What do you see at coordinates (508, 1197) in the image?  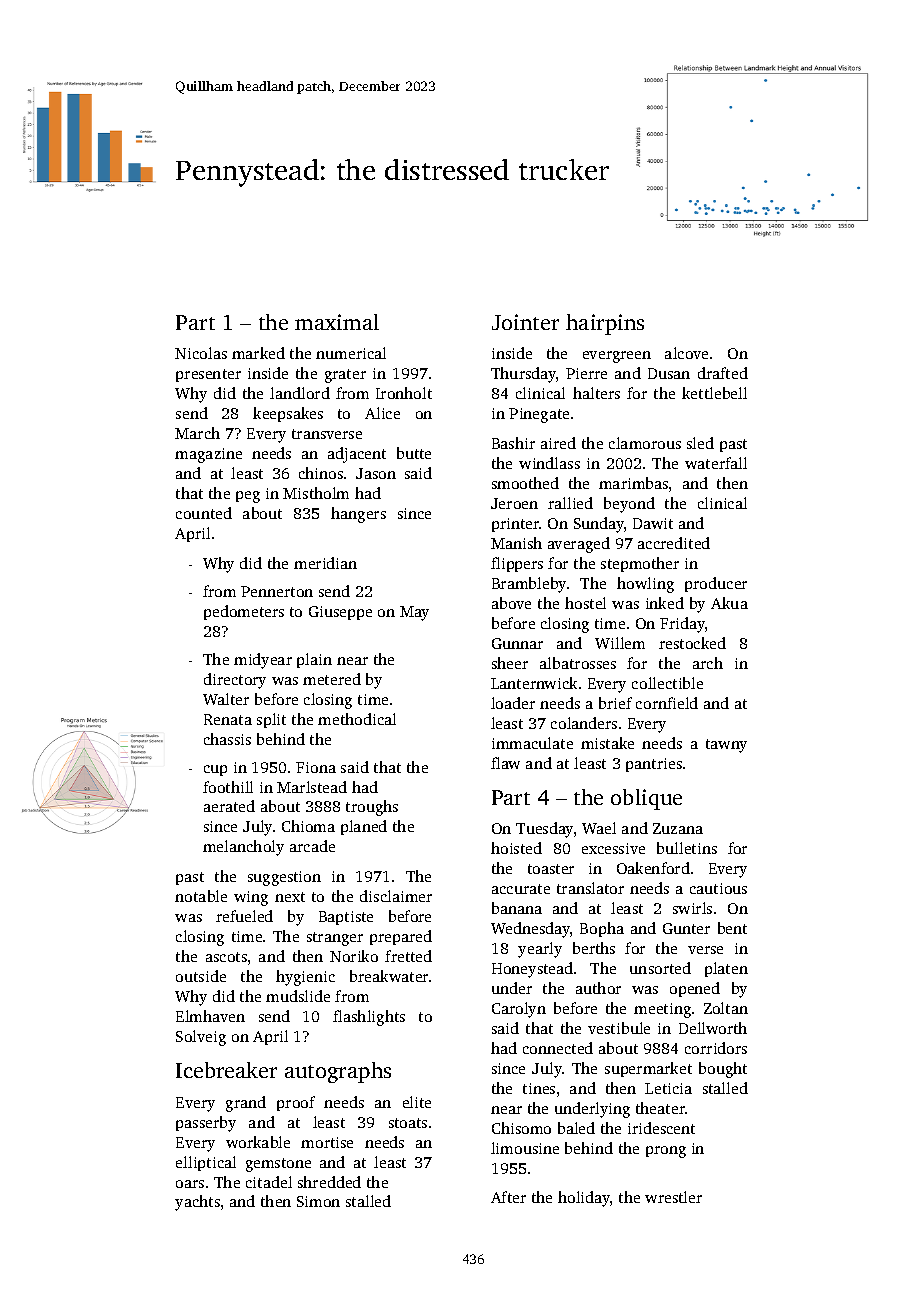 I see `After` at bounding box center [508, 1197].
